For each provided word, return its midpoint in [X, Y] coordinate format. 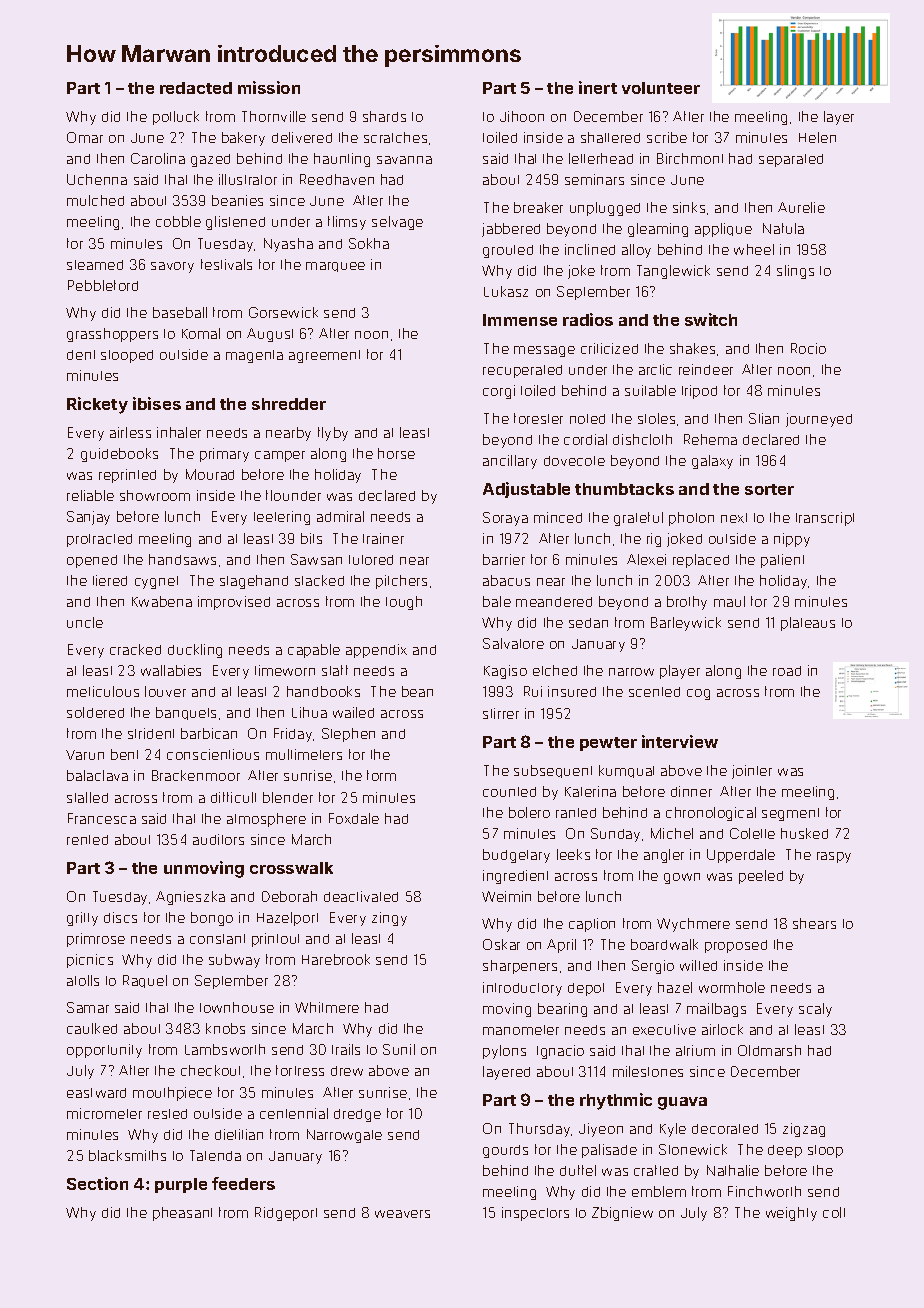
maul [729, 601]
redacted [196, 88]
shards [384, 116]
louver [165, 691]
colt [834, 1212]
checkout [210, 1070]
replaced [701, 561]
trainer [383, 538]
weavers [402, 1214]
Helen [817, 137]
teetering [282, 518]
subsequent [553, 771]
